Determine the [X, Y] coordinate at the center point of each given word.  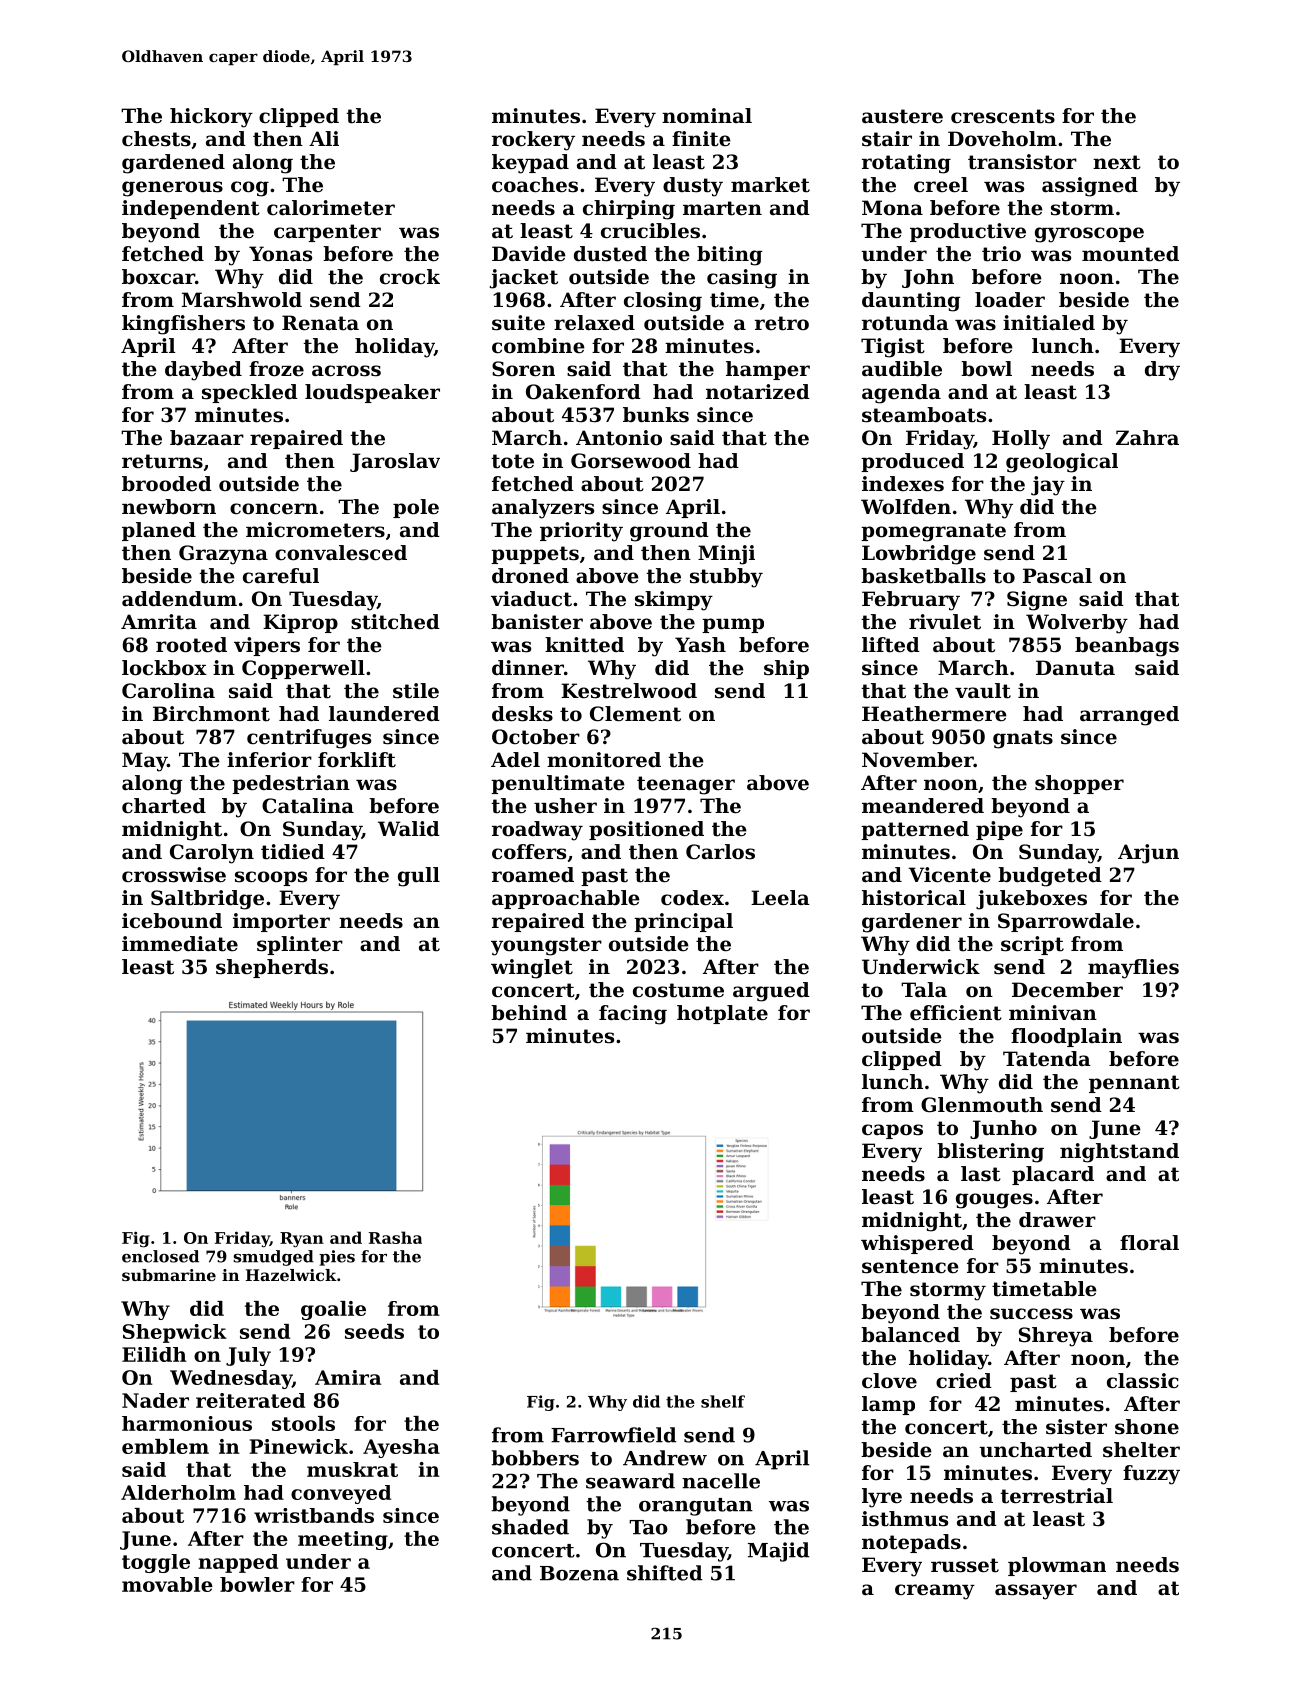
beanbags [1127, 647]
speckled [250, 393]
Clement [635, 714]
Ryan [302, 1240]
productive [968, 232]
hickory [211, 118]
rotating [906, 164]
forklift [357, 760]
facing [633, 1015]
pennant [1134, 1084]
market [770, 185]
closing [663, 302]
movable [167, 1584]
